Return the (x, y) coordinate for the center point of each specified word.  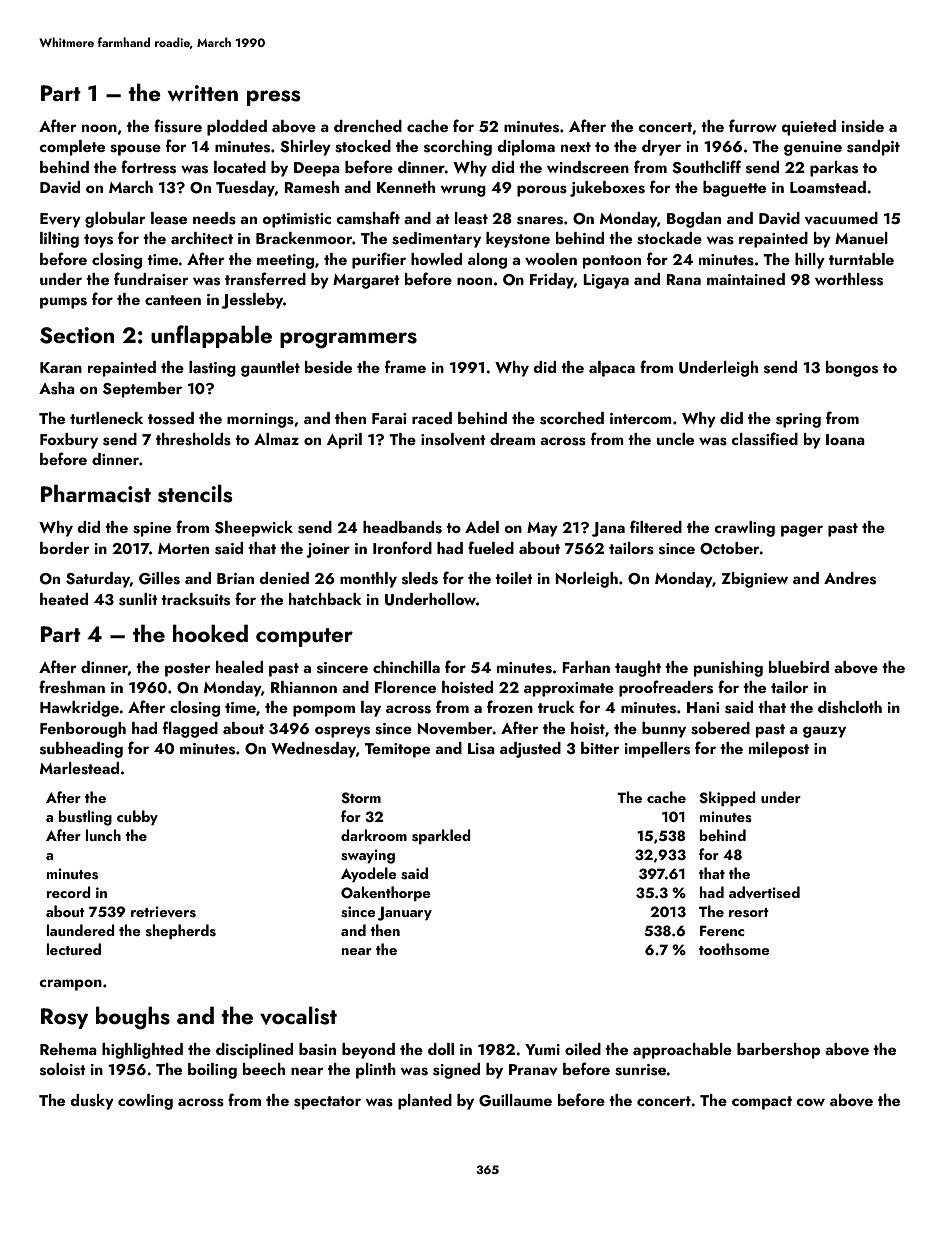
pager (802, 531)
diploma (526, 148)
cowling (145, 1102)
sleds (420, 578)
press (274, 98)
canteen (173, 300)
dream (512, 439)
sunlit (138, 599)
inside (863, 126)
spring (798, 420)
